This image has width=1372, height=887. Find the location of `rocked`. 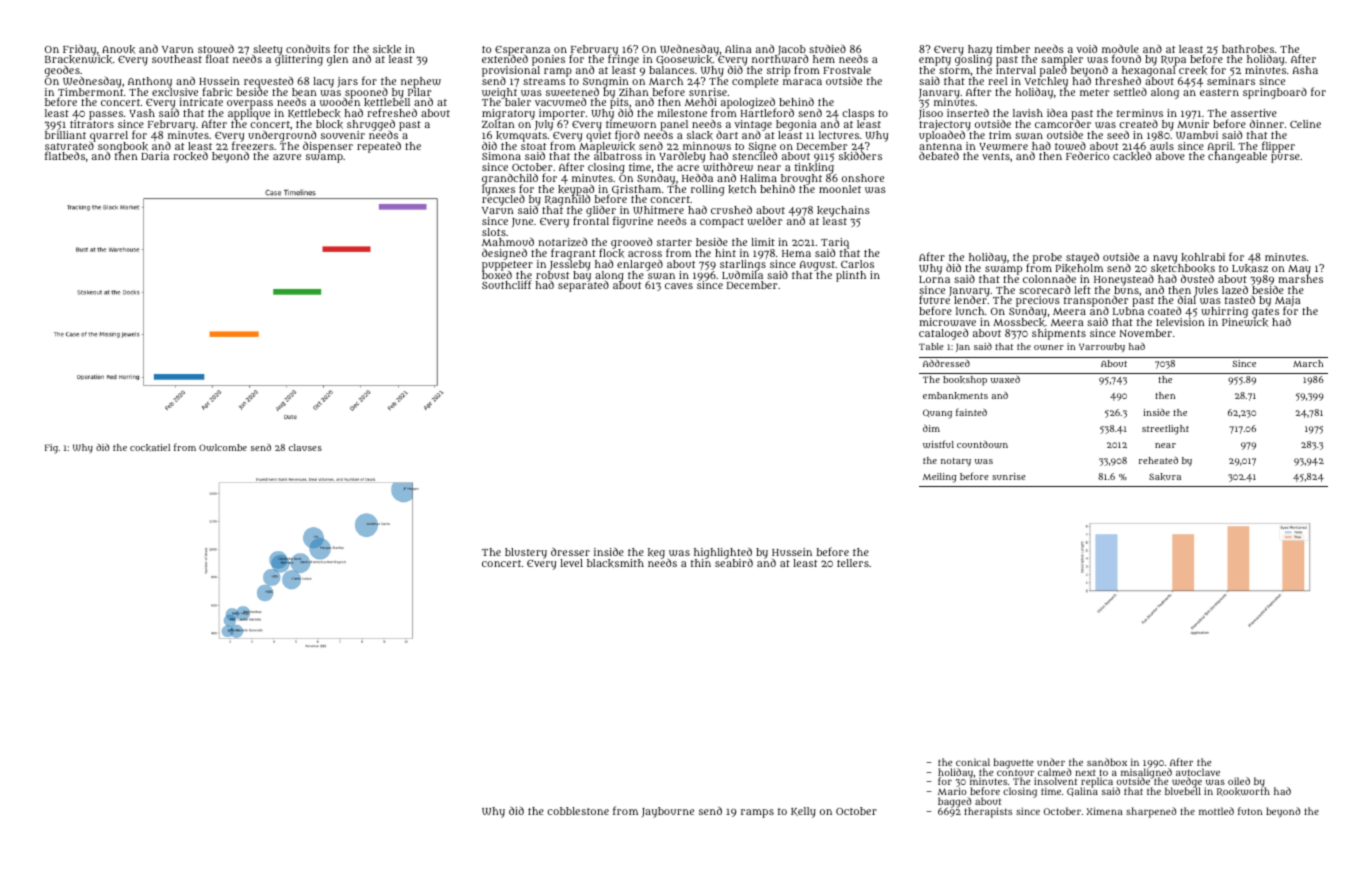

rocked is located at coordinates (190, 156).
